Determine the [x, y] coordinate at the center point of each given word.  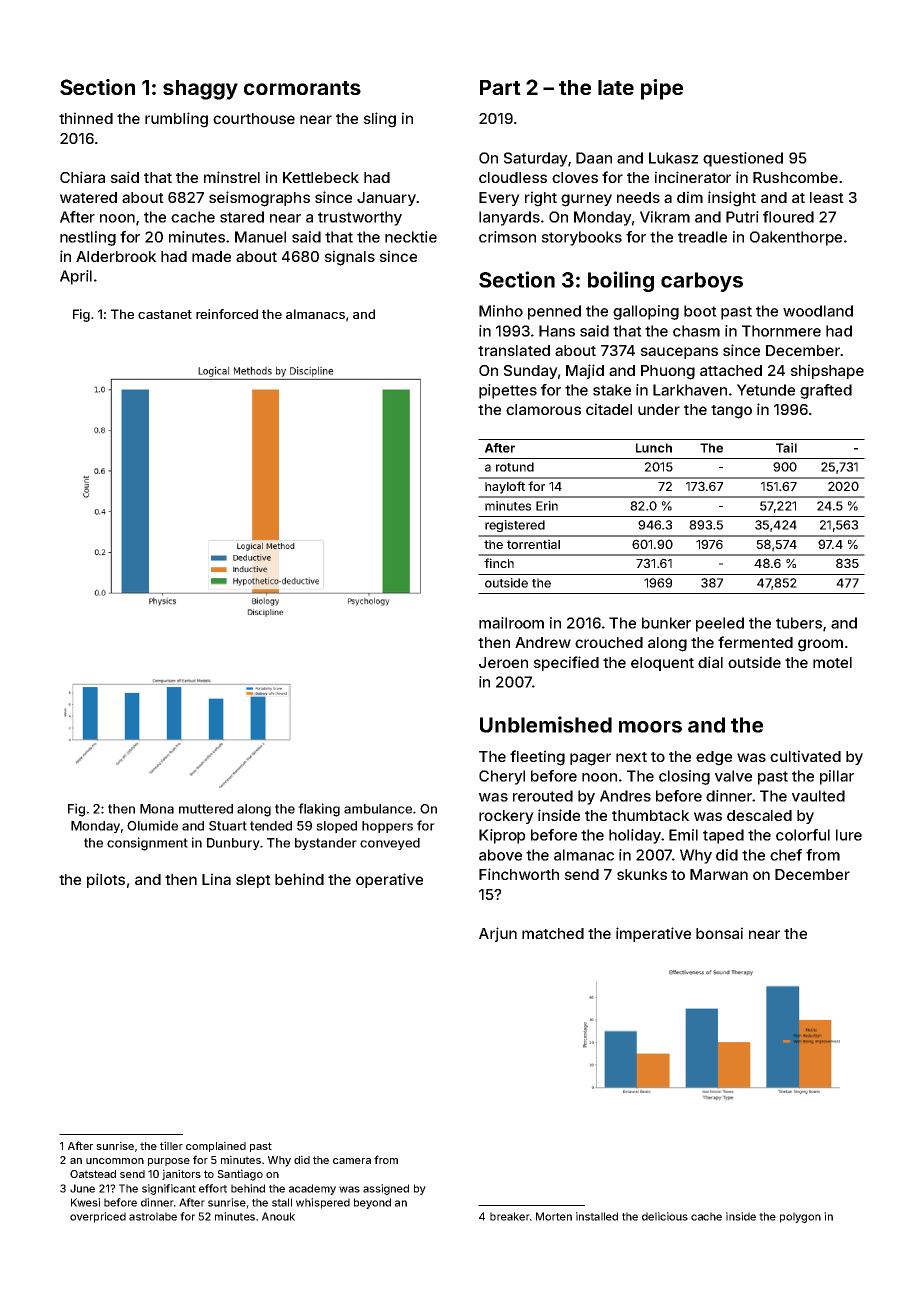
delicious [665, 1216]
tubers [799, 623]
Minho [501, 311]
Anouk [278, 1216]
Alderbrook [116, 256]
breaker [509, 1216]
